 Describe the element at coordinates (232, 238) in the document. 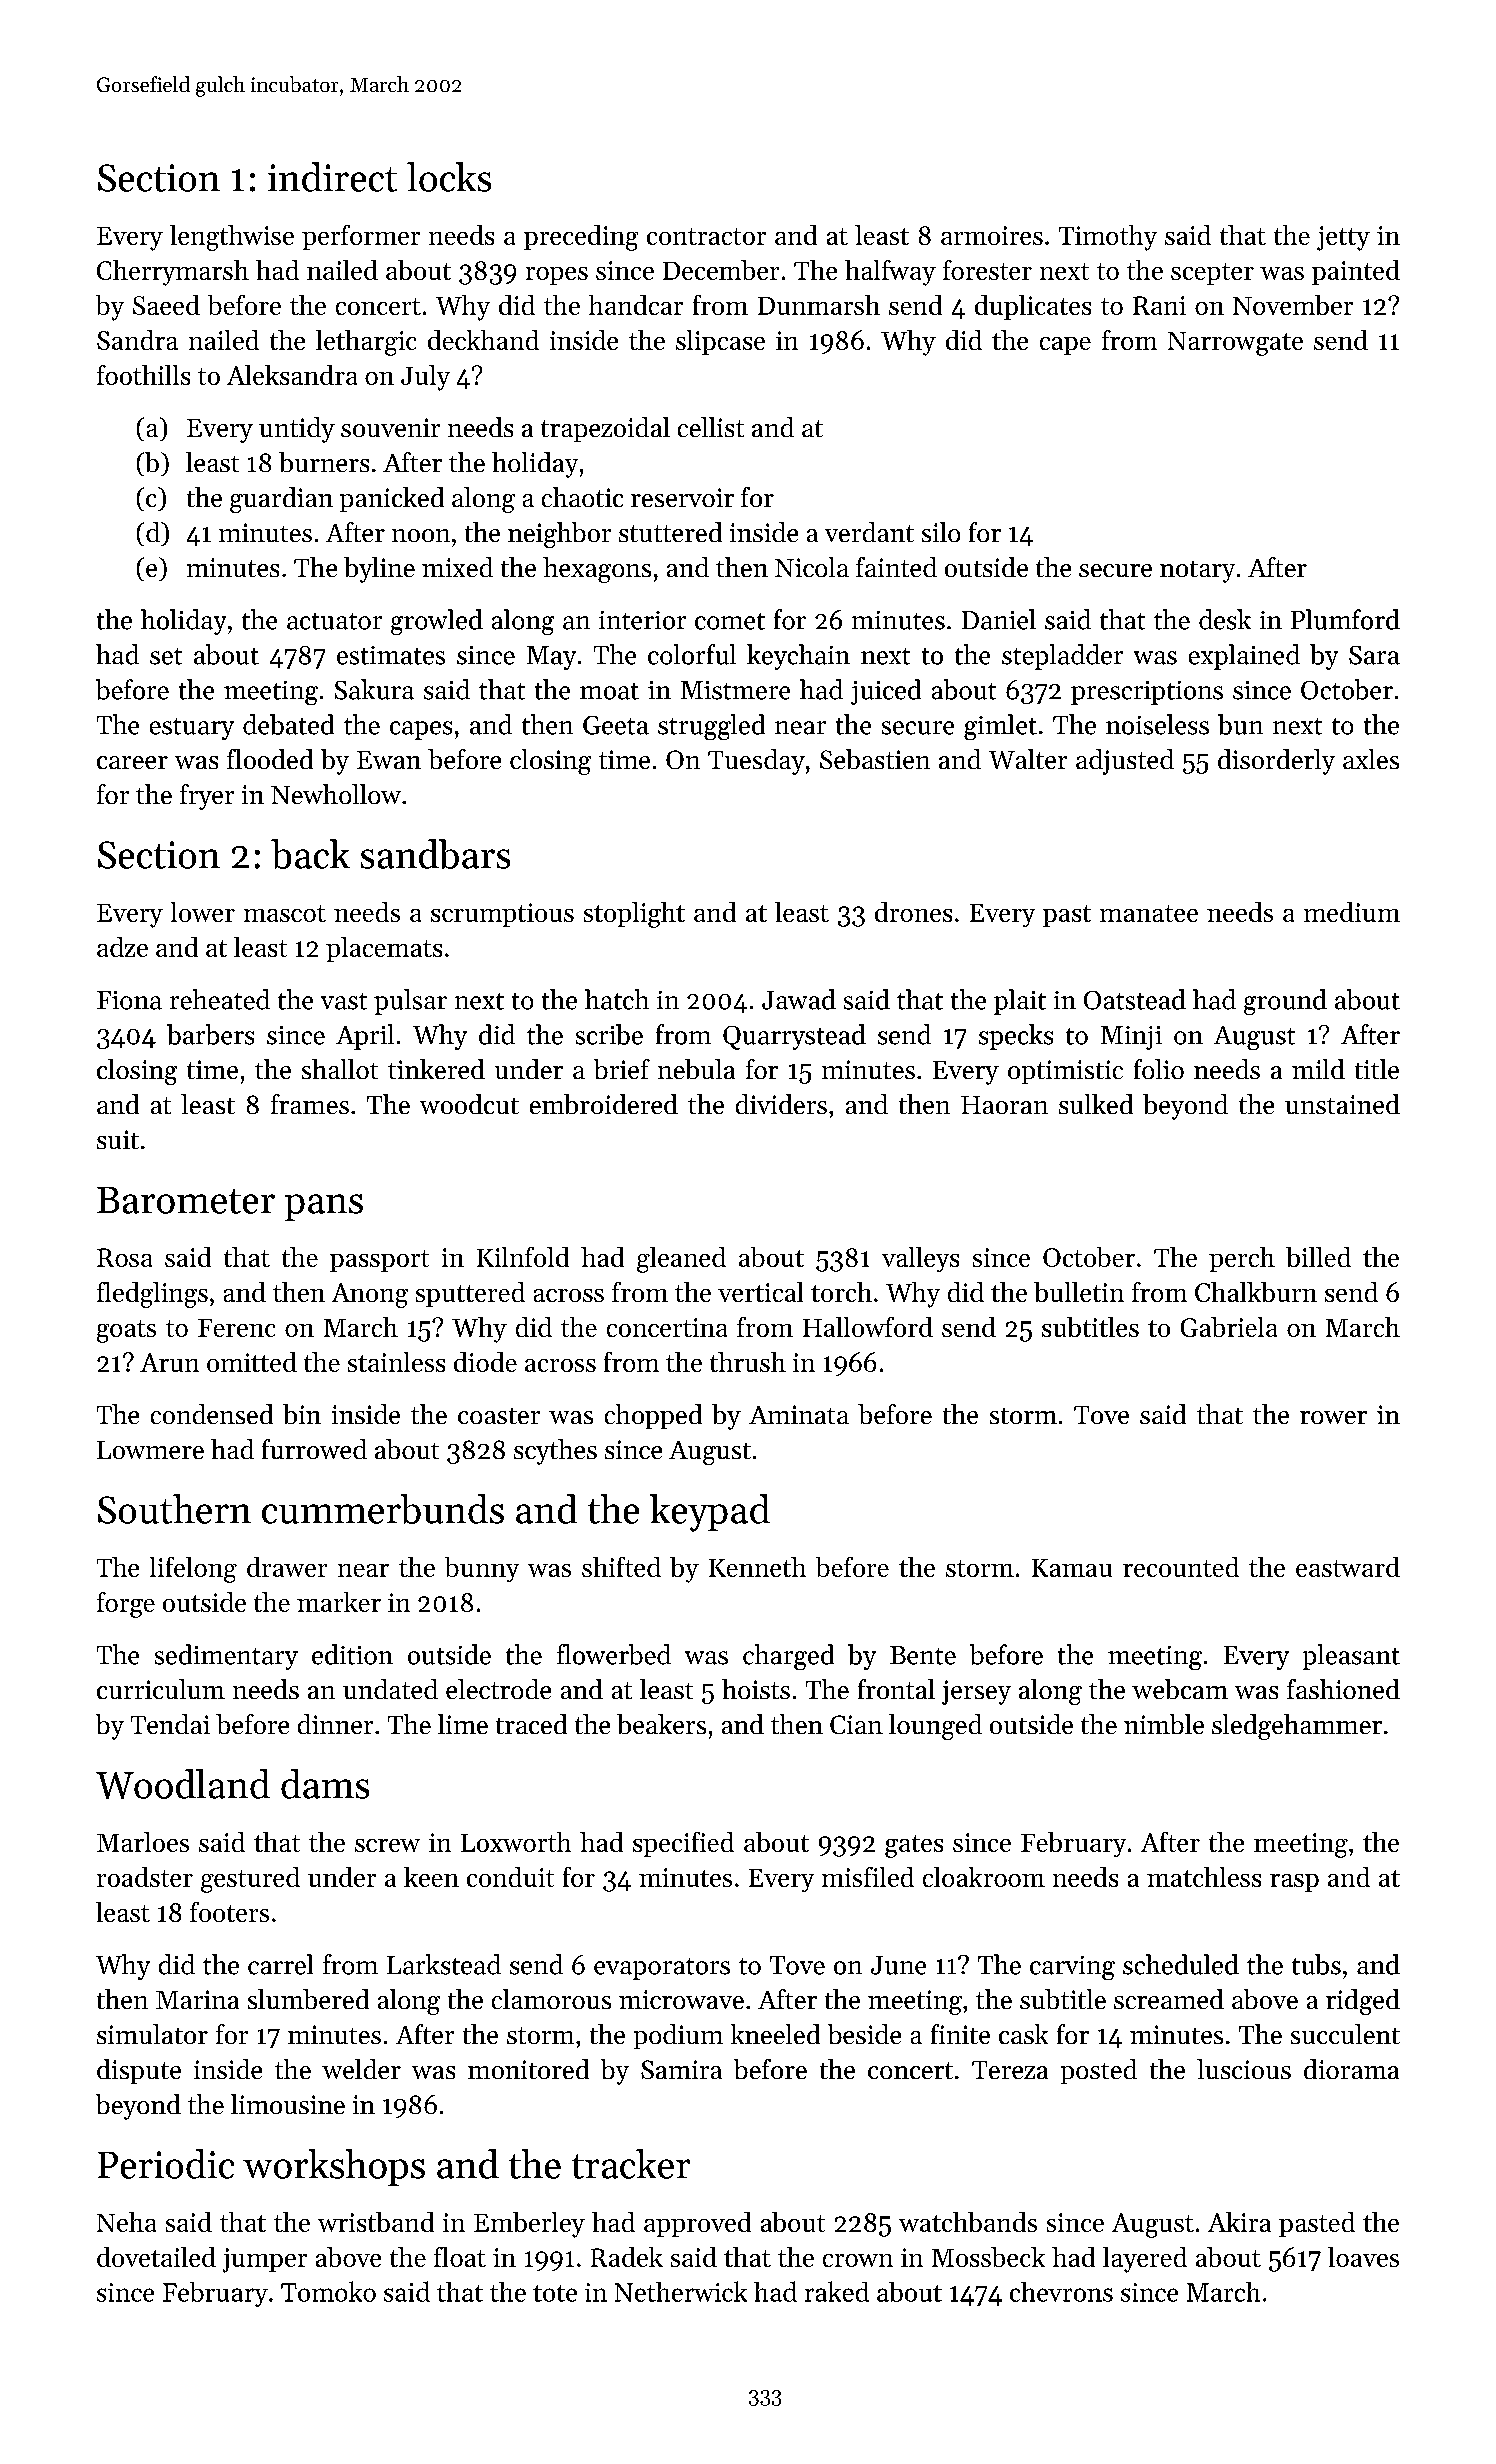

I see `lengthwise` at that location.
